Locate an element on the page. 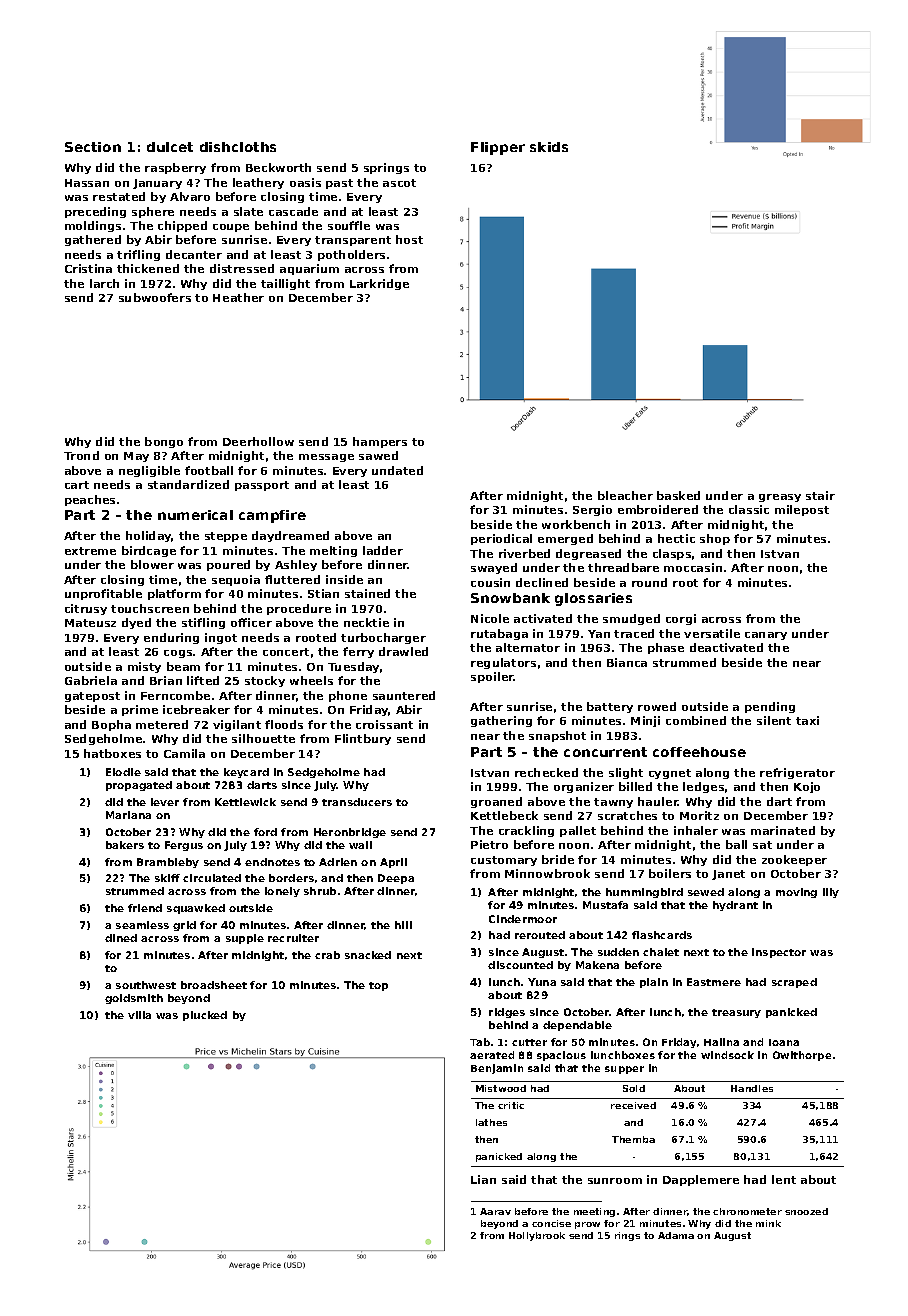 The image size is (908, 1316). lathes is located at coordinates (491, 1122).
